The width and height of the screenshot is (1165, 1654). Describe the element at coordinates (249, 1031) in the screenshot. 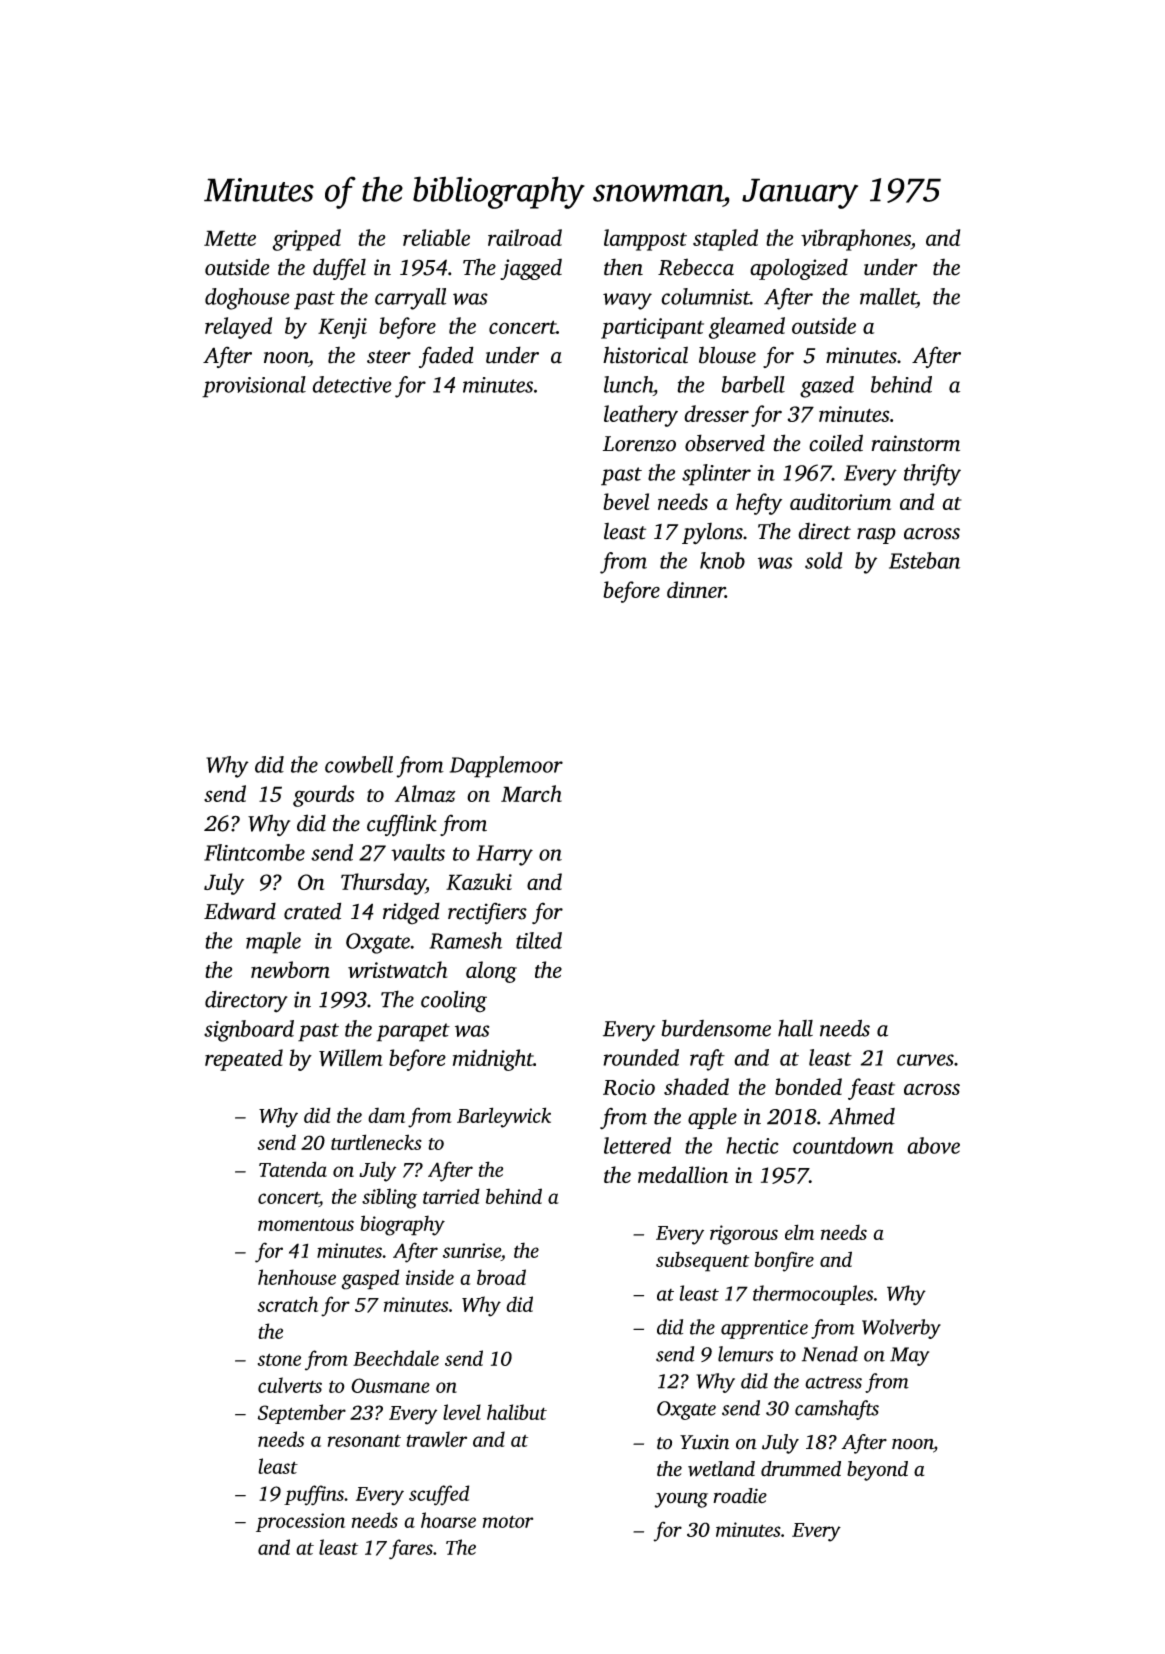

I see `signboard` at that location.
